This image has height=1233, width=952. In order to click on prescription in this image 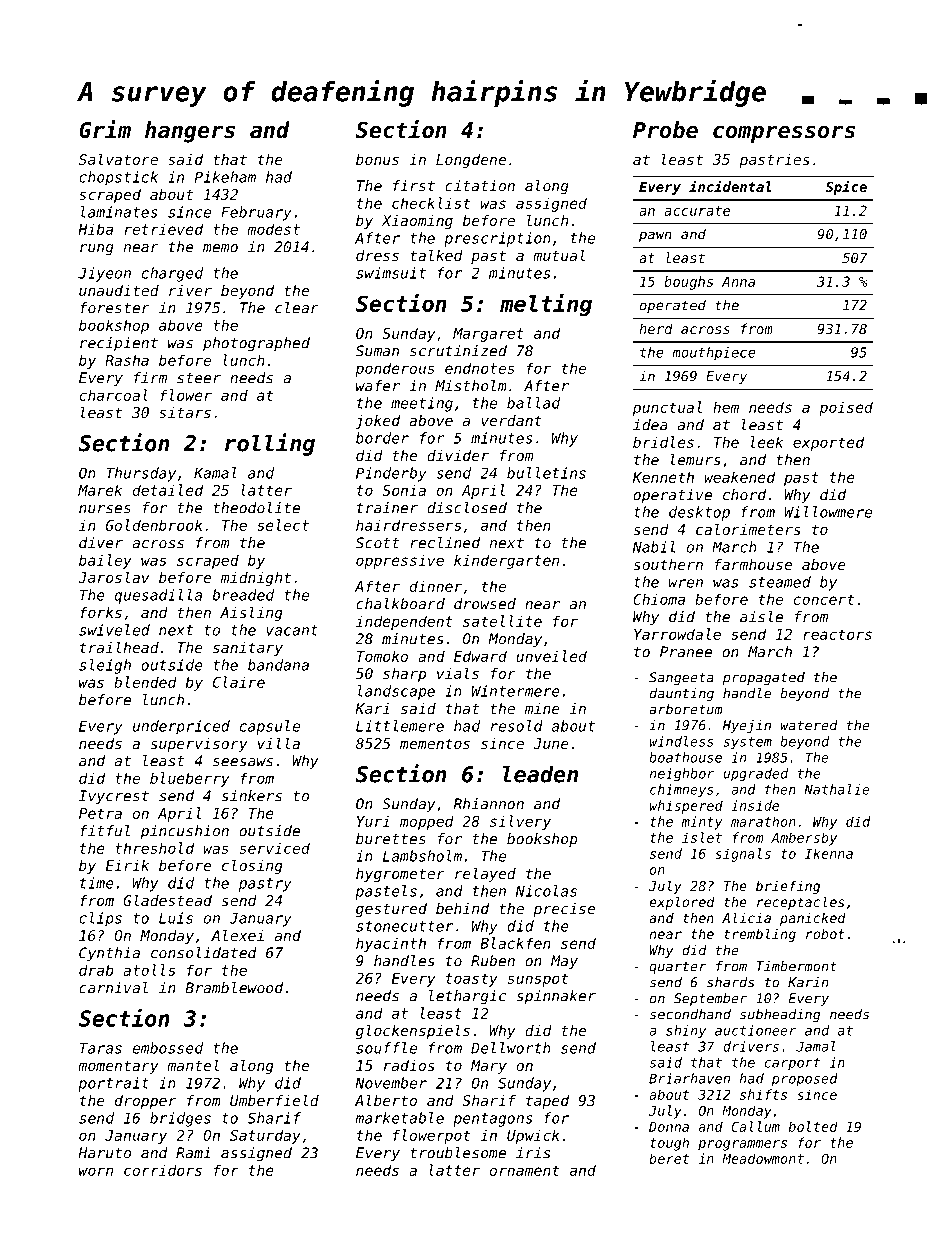, I will do `click(497, 239)`.
